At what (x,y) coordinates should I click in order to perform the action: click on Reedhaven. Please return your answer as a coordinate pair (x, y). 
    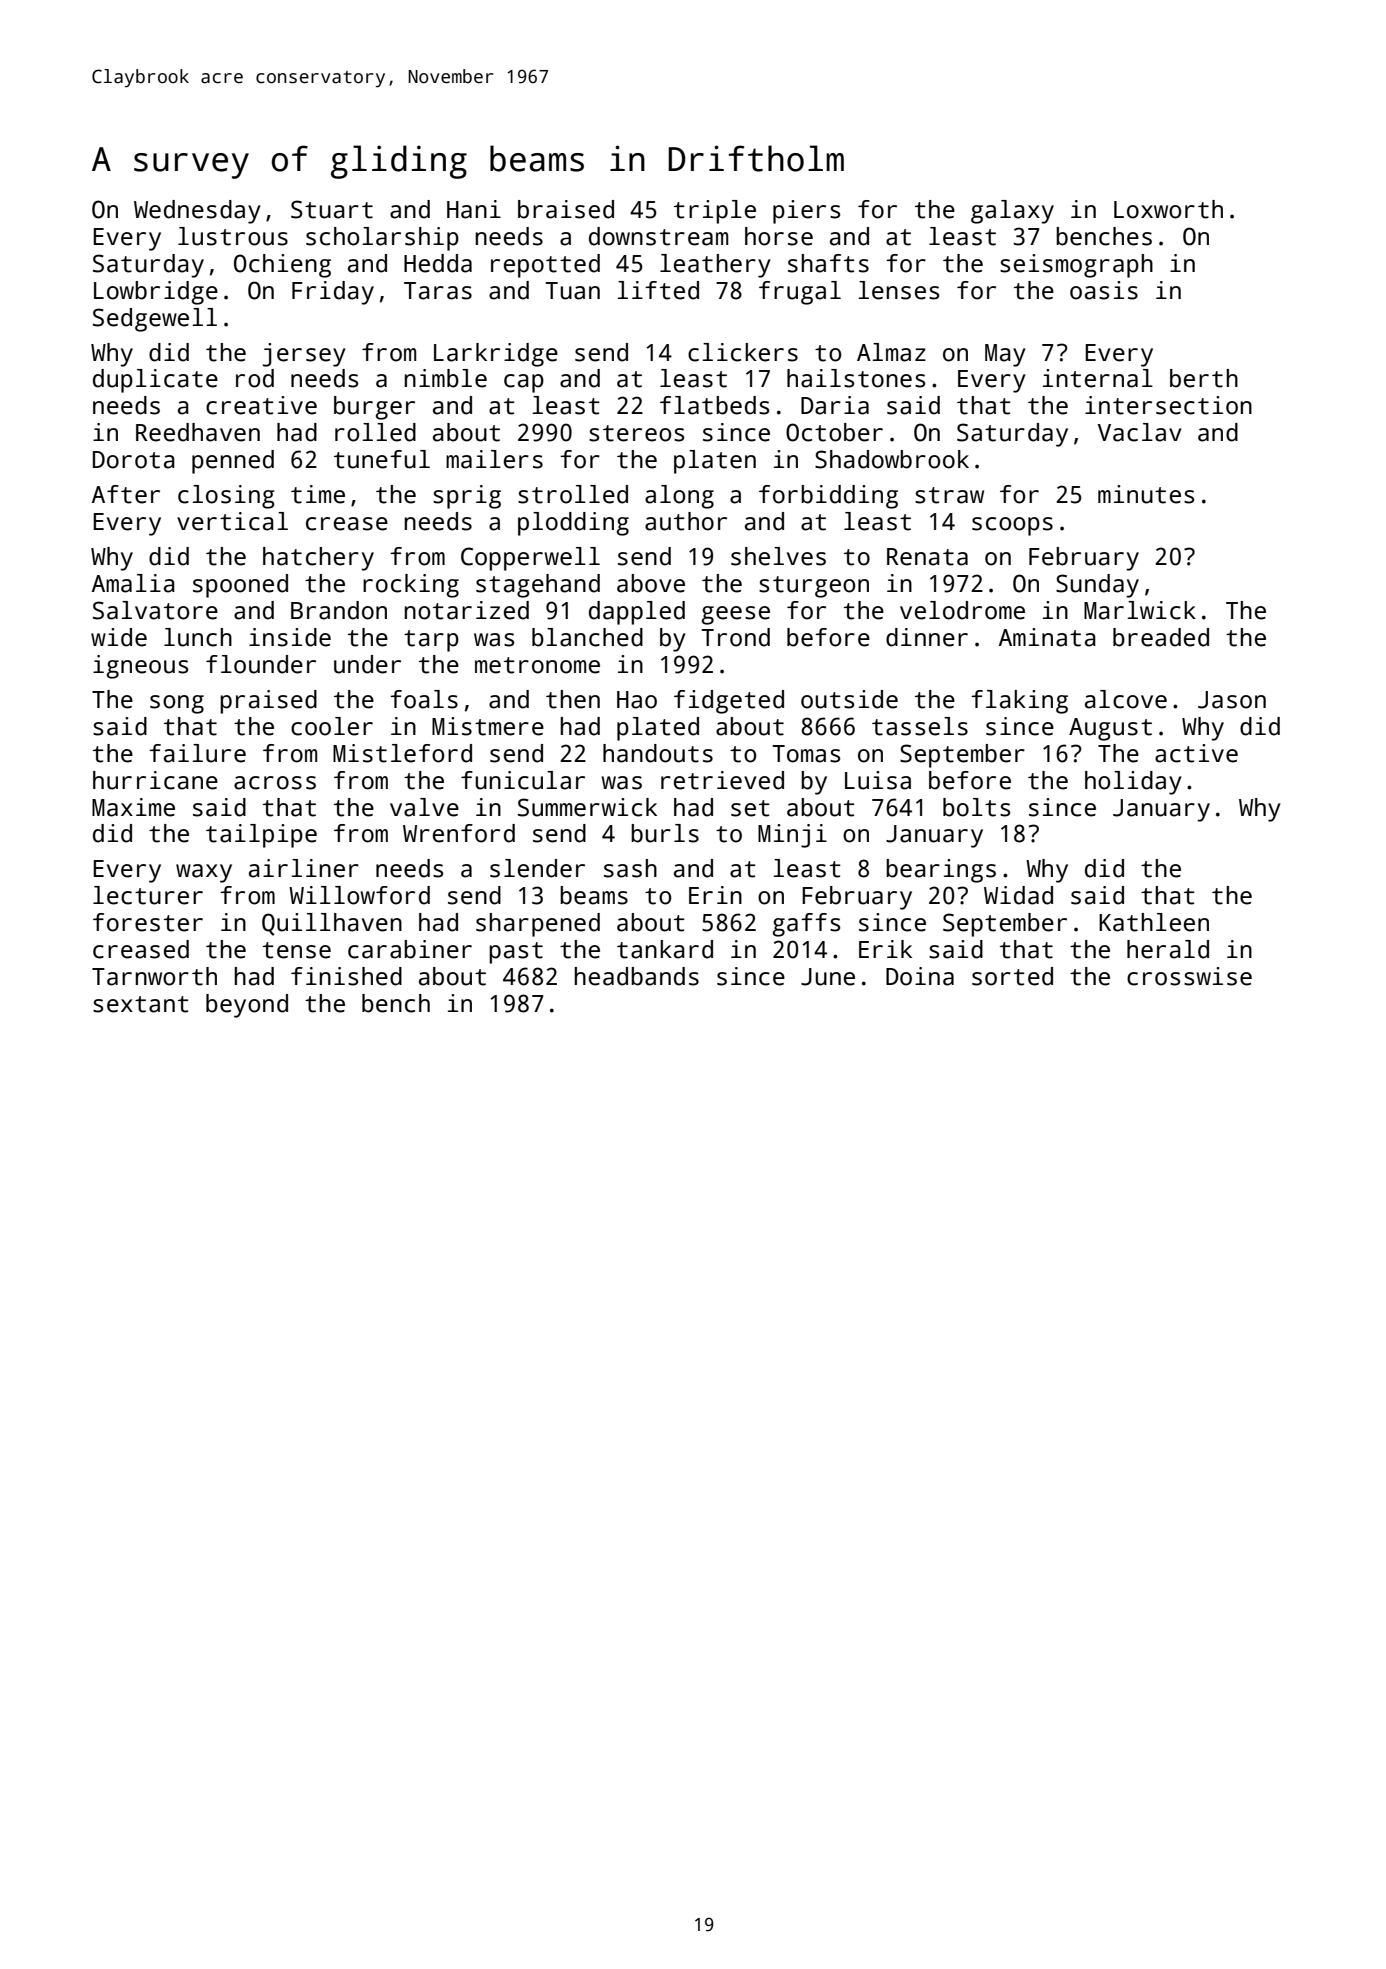
    Looking at the image, I should click on (198, 432).
